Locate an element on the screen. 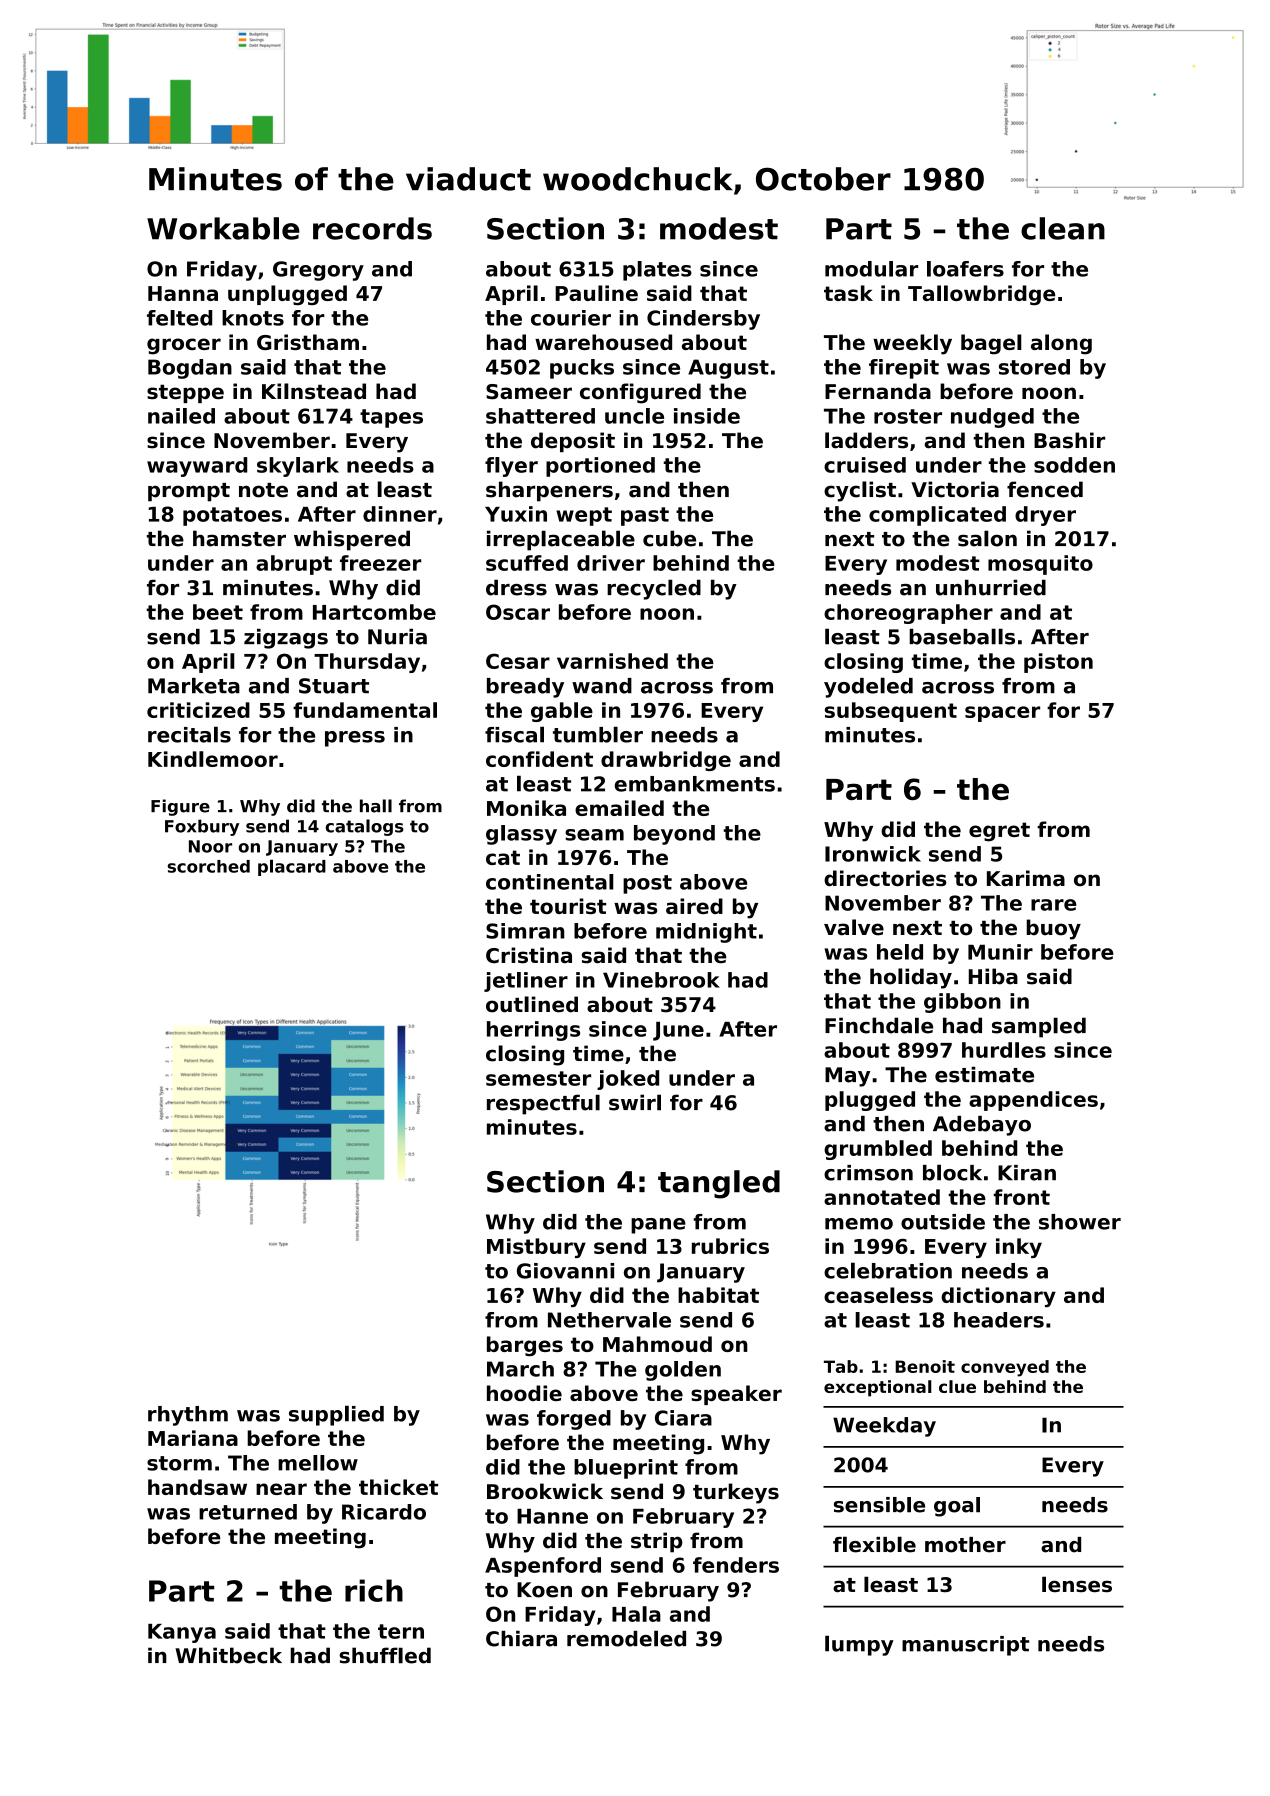 The height and width of the screenshot is (1796, 1270). Workable is located at coordinates (223, 228).
